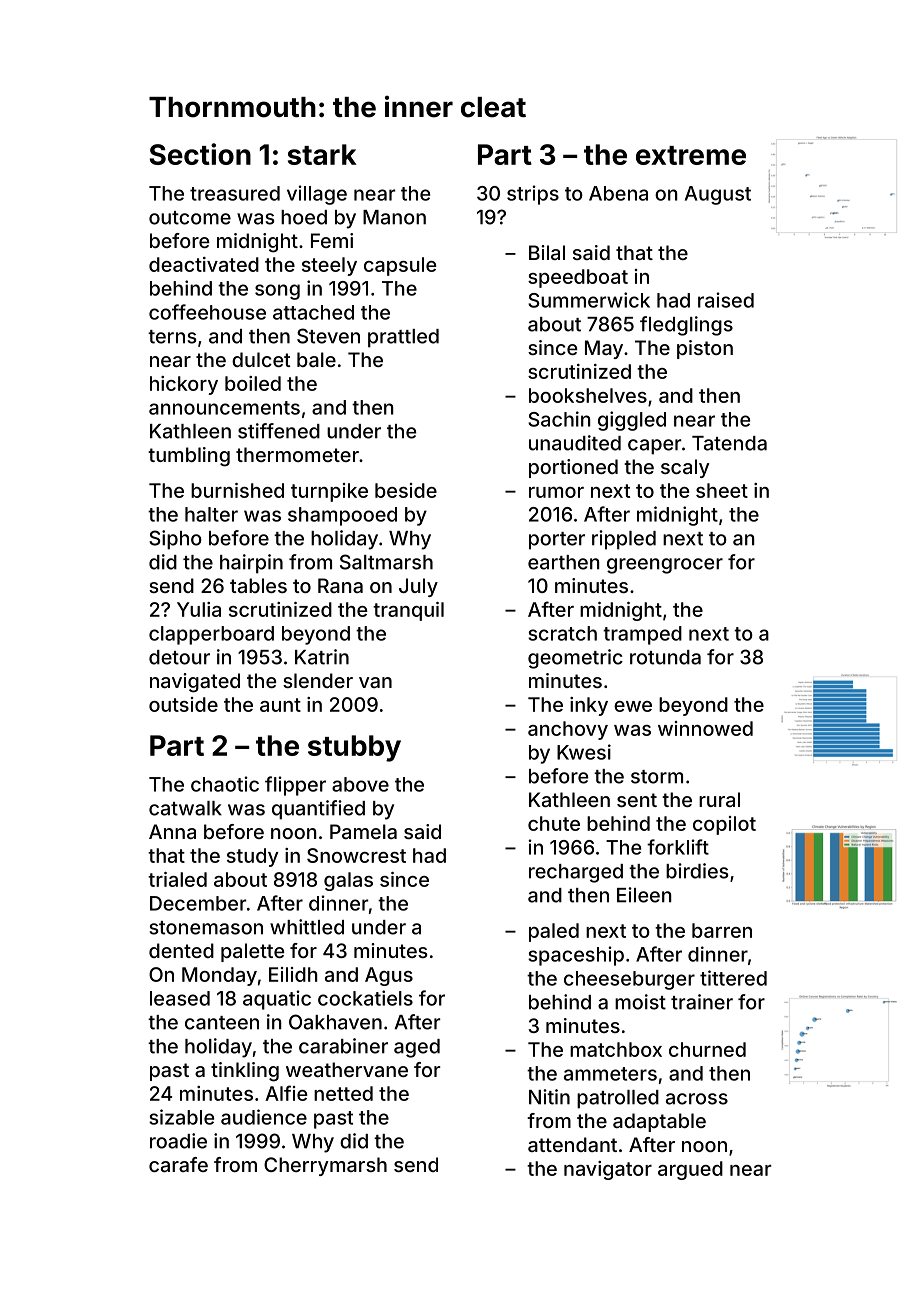 This document has height=1311, width=924. Describe the element at coordinates (200, 154) in the document. I see `Section` at that location.
